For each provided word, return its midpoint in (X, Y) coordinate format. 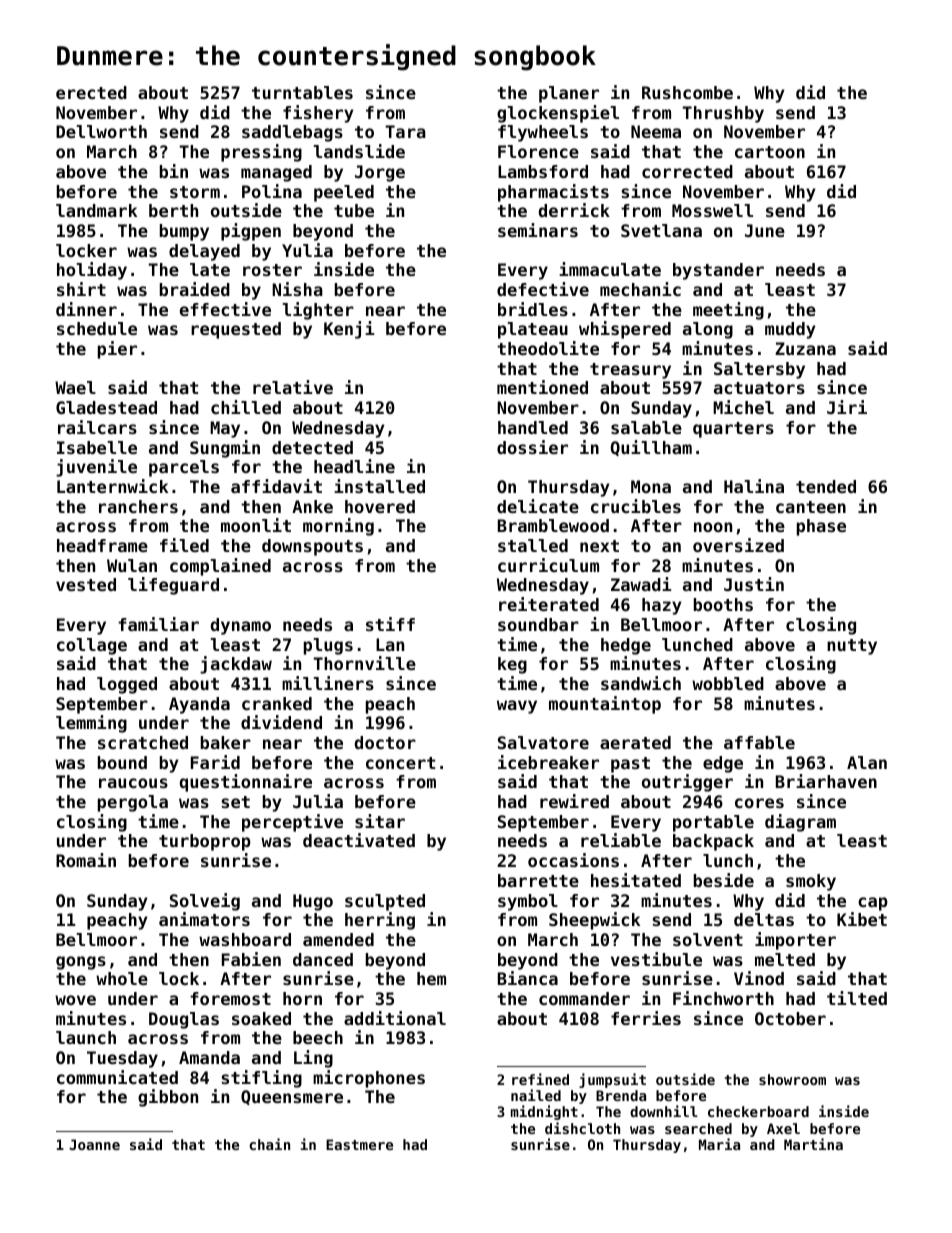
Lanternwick (112, 486)
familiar (158, 624)
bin (174, 171)
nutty (852, 647)
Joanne (95, 1144)
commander (584, 998)
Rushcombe (687, 92)
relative (293, 387)
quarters (733, 430)
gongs (81, 963)
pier (117, 350)
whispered (625, 330)
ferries (646, 1018)
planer (569, 94)
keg (512, 665)
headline (354, 466)
